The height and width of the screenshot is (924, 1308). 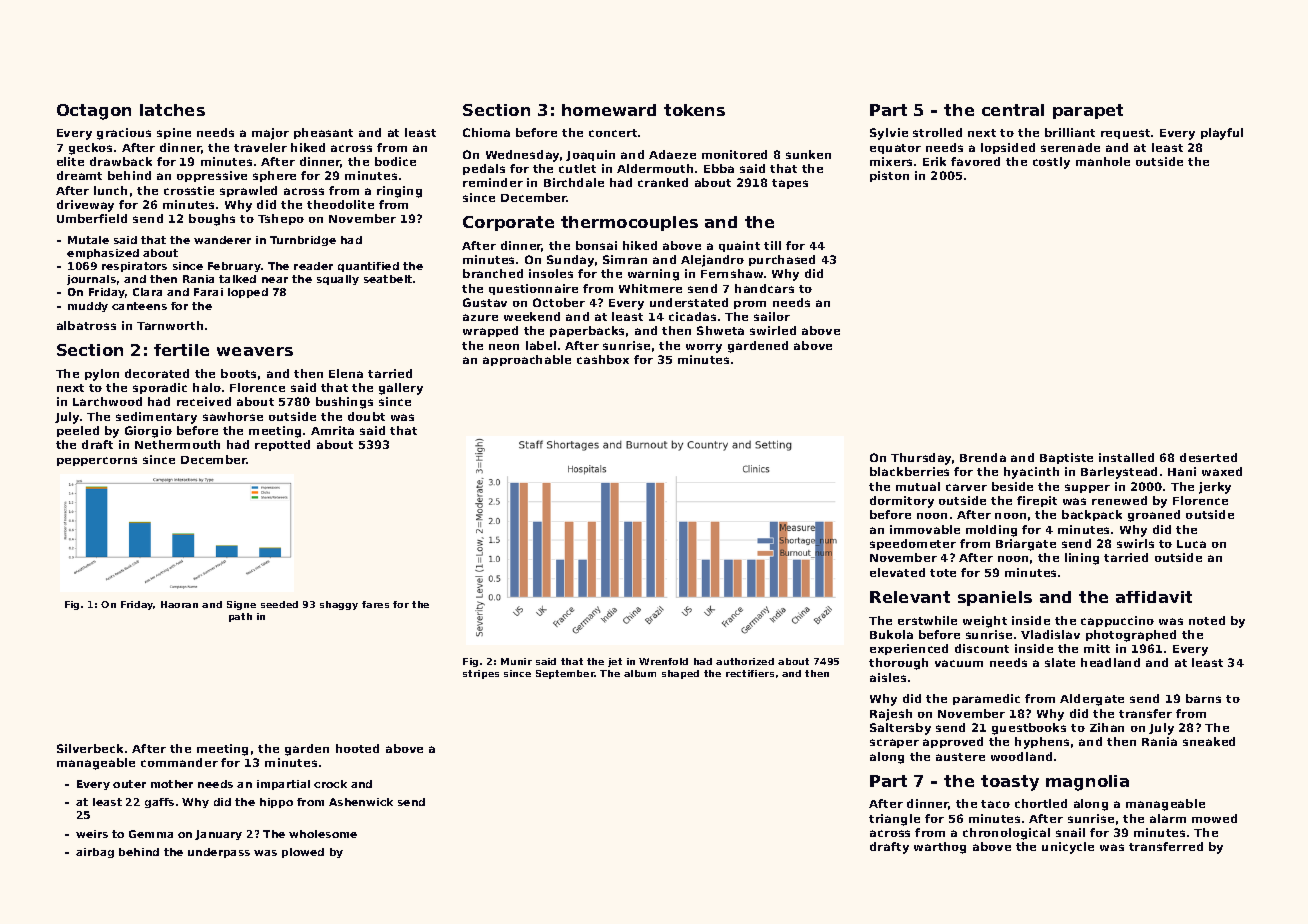 What do you see at coordinates (889, 176) in the screenshot?
I see `piston` at bounding box center [889, 176].
